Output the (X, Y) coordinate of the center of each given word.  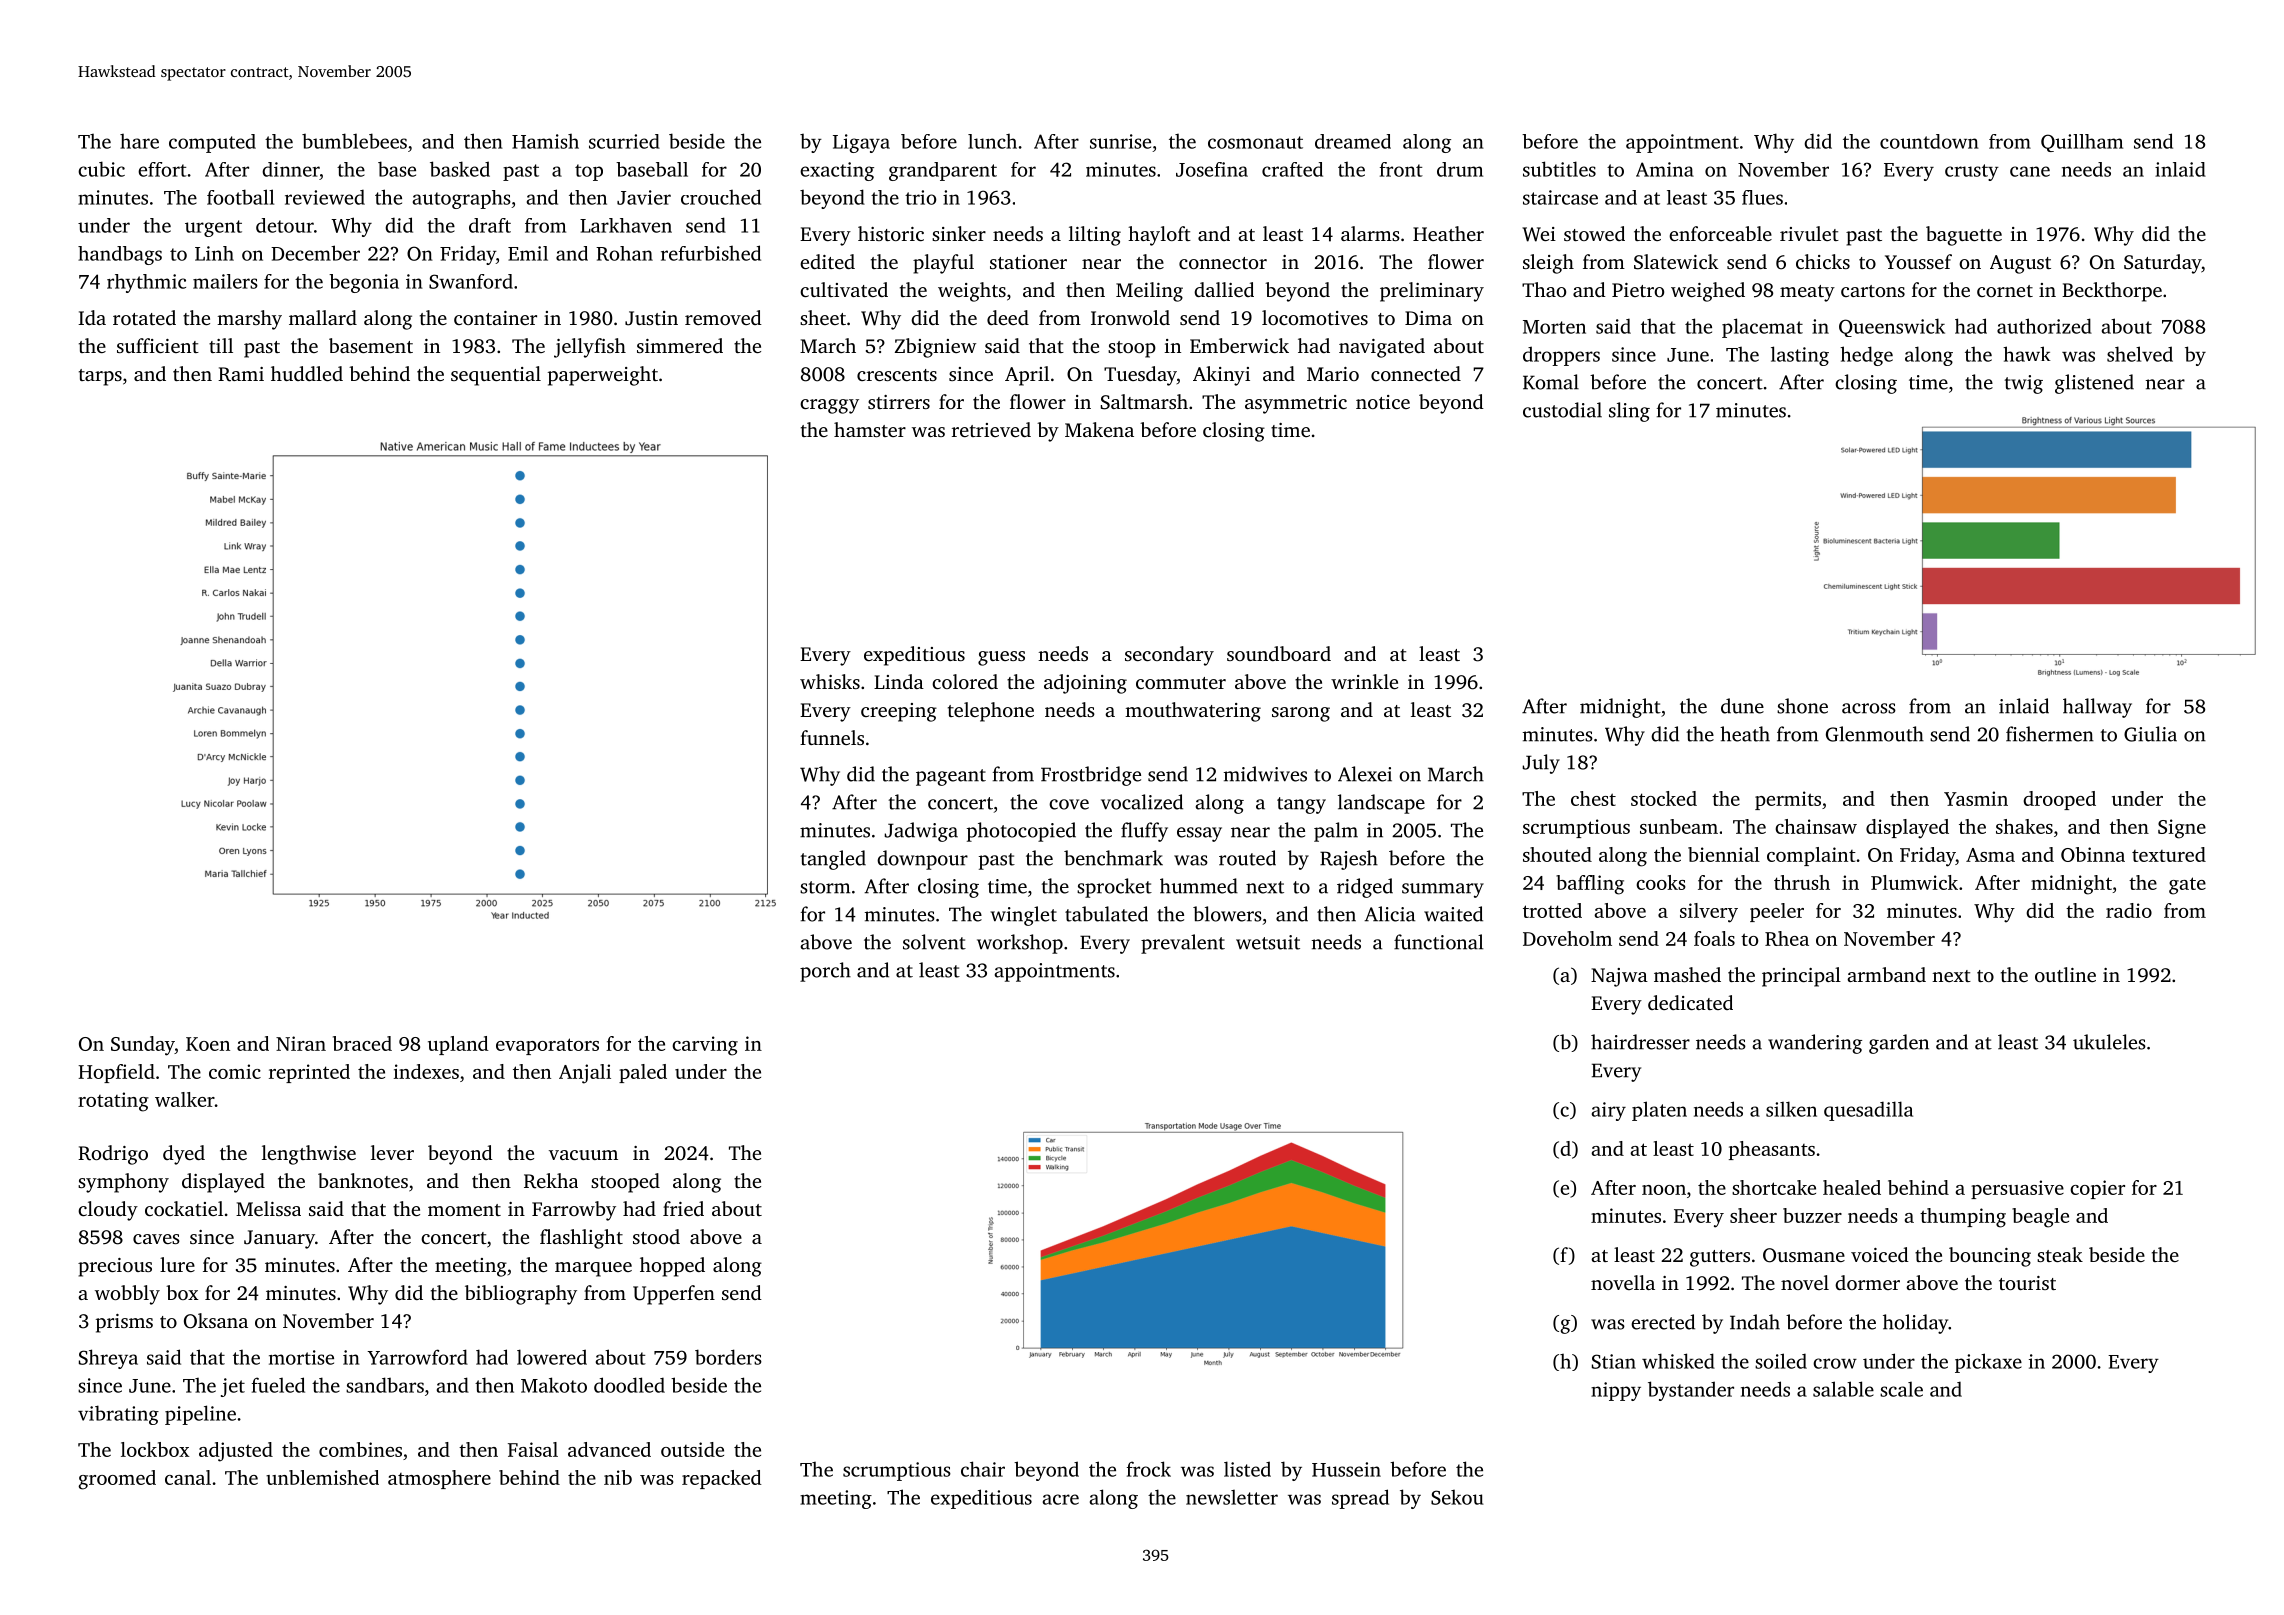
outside (692, 1449)
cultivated (844, 289)
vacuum (583, 1155)
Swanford (471, 281)
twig (2024, 384)
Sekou (1457, 1497)
